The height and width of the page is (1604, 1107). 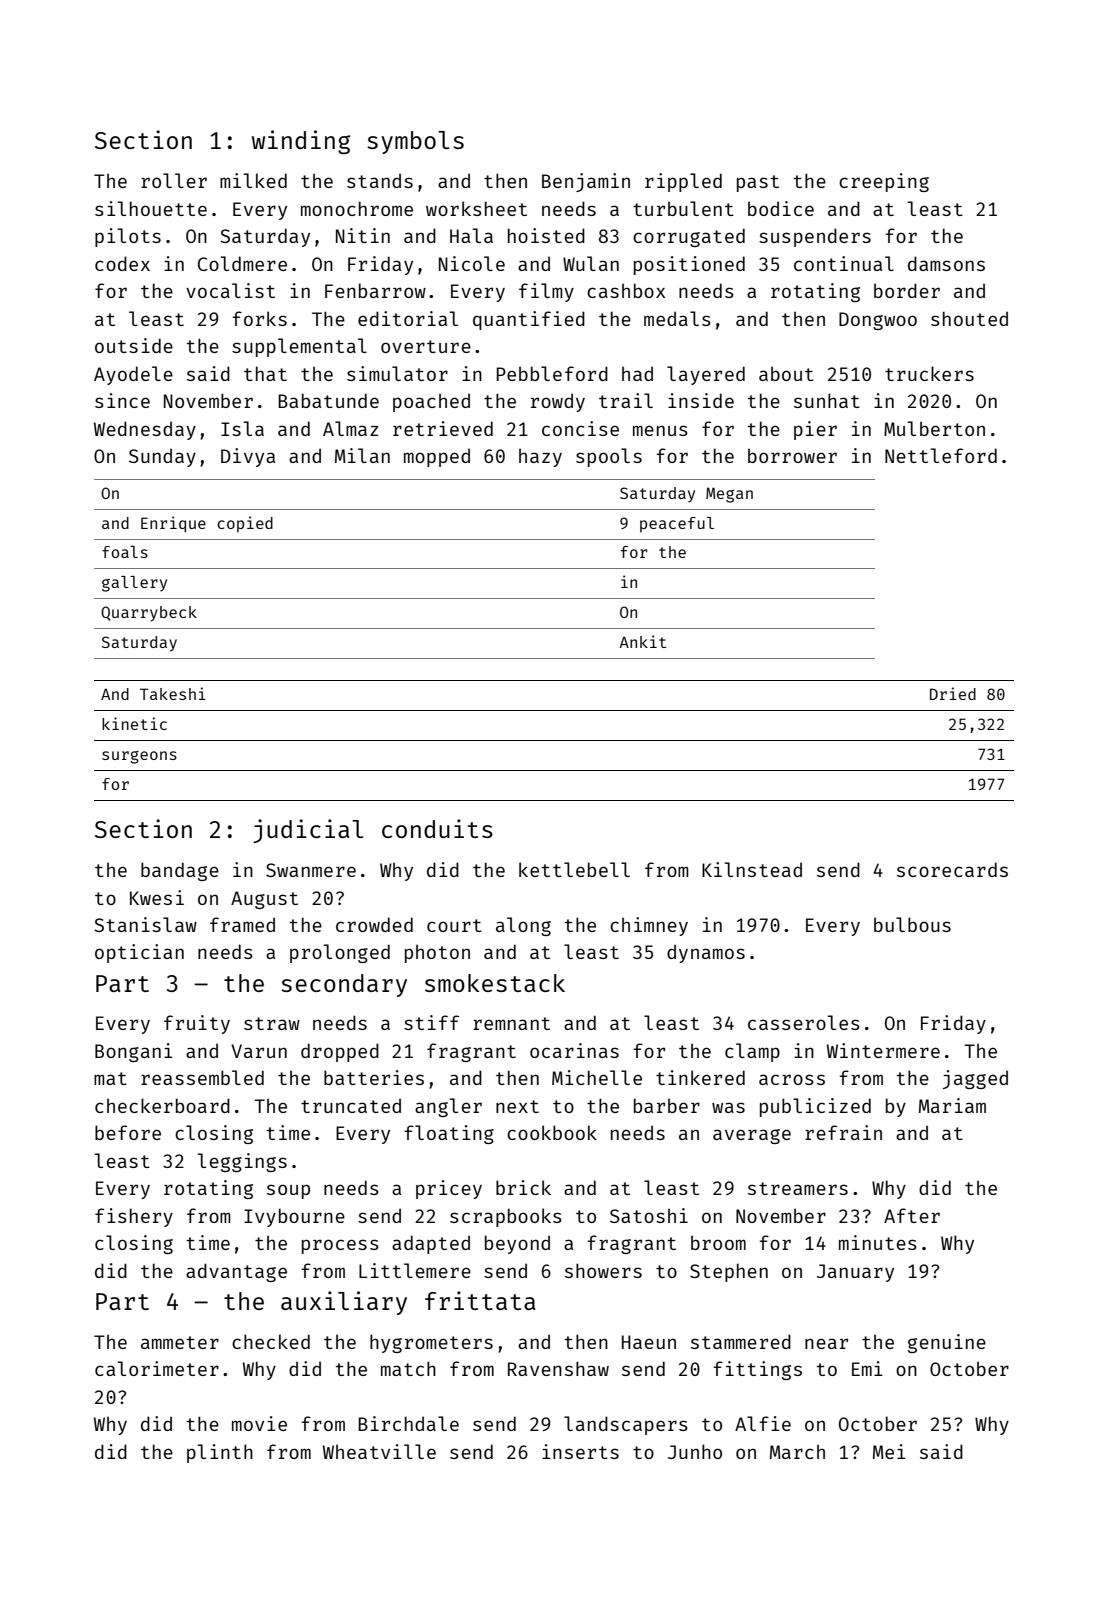 What do you see at coordinates (437, 828) in the page?
I see `conduits` at bounding box center [437, 828].
